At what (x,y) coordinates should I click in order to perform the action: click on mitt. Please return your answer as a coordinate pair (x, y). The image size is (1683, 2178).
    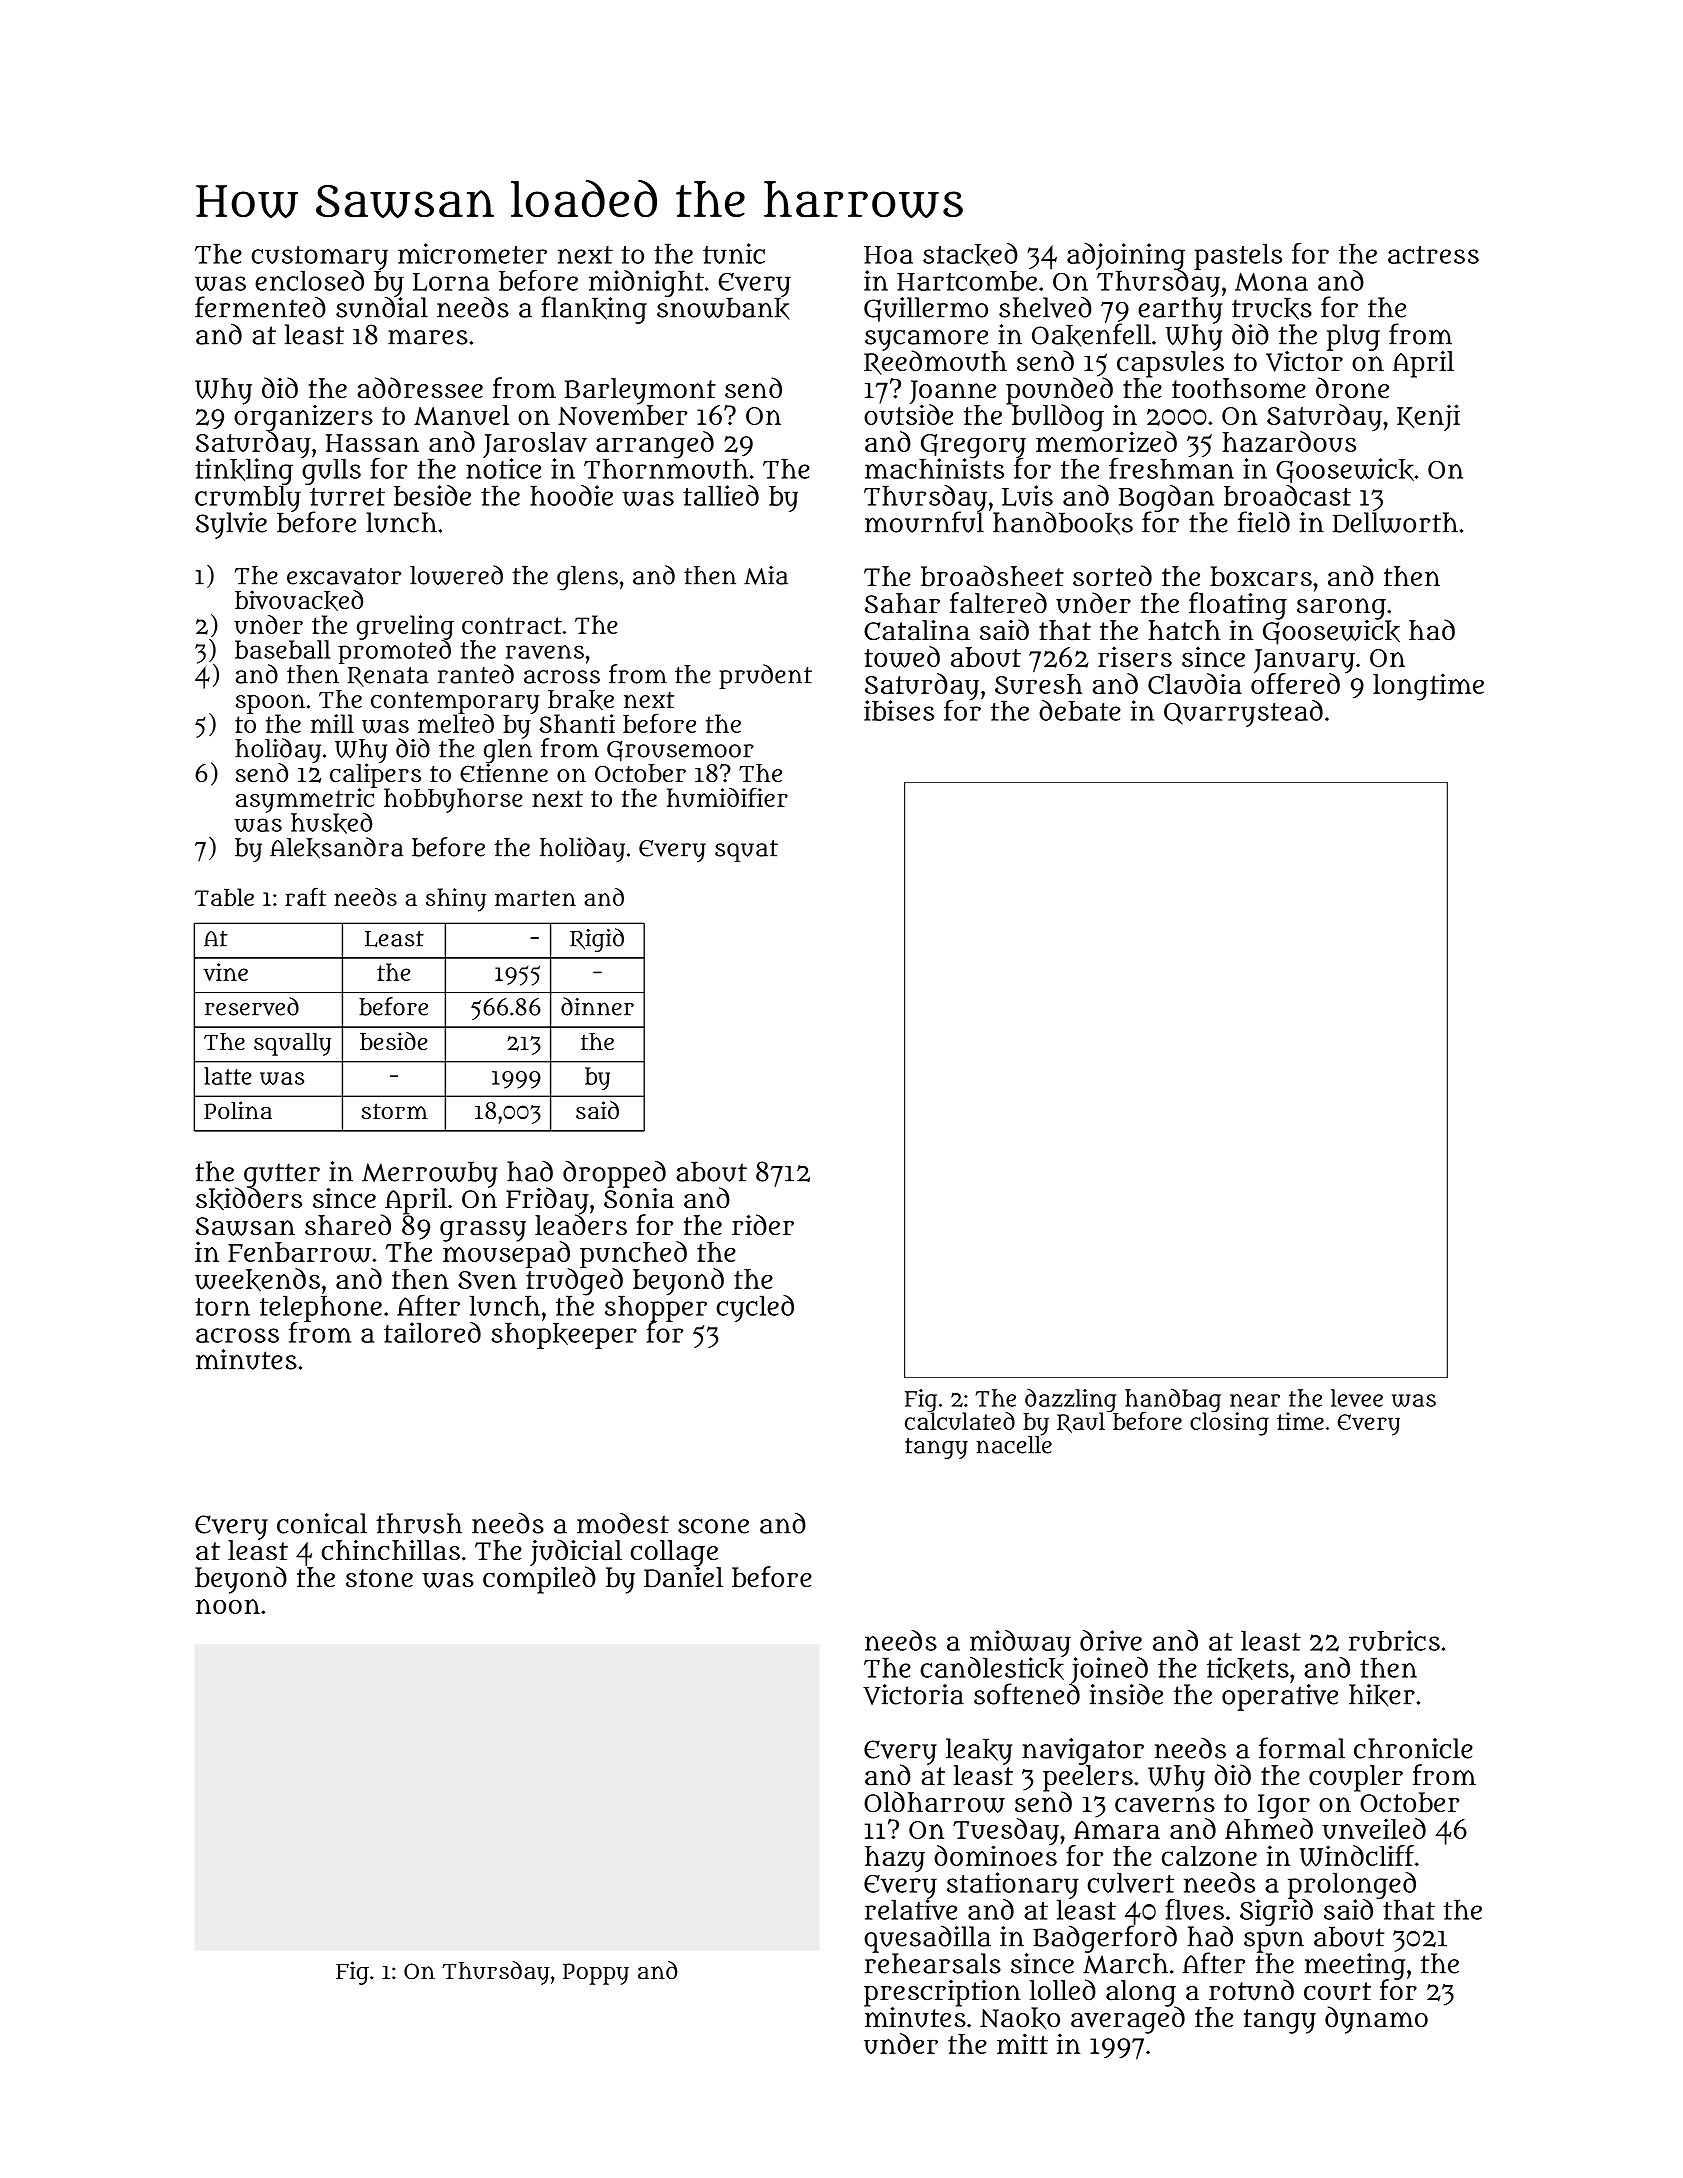
    Looking at the image, I should click on (1022, 2043).
